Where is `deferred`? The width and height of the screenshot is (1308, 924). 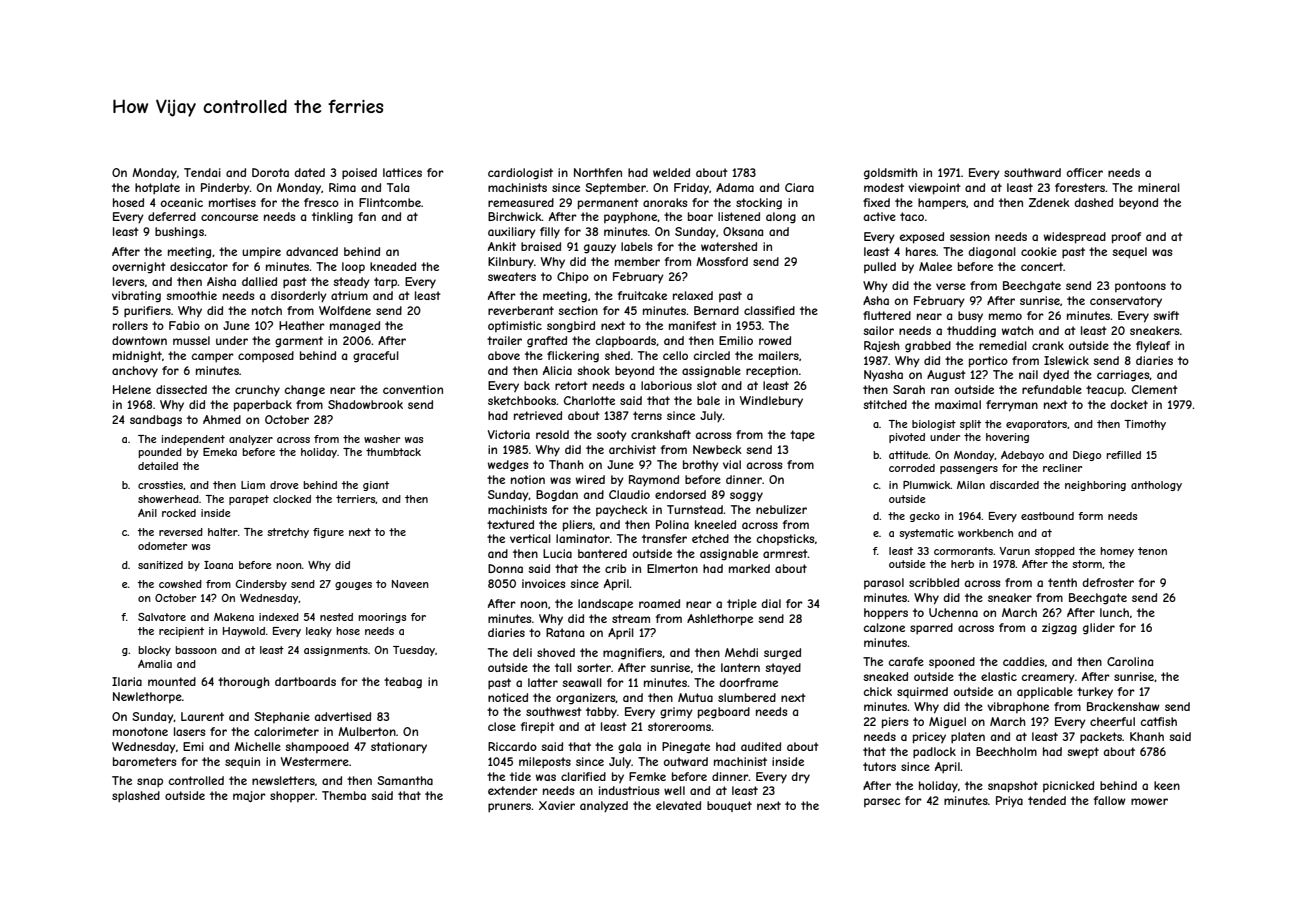 deferred is located at coordinates (172, 216).
